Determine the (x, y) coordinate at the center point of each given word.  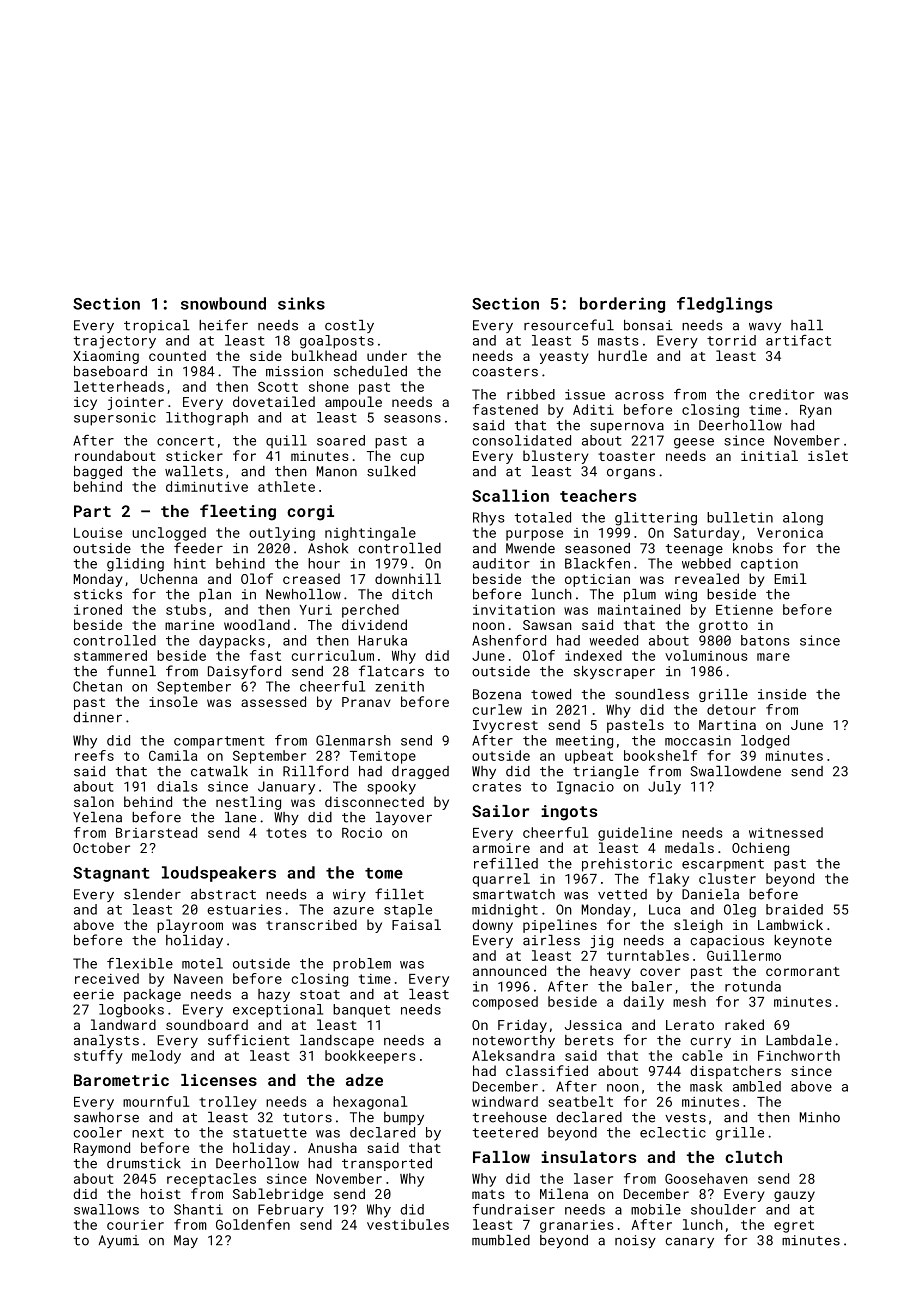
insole (173, 701)
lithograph (207, 419)
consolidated (521, 440)
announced (509, 970)
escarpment (723, 865)
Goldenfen (253, 1224)
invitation (514, 609)
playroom (190, 926)
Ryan (816, 411)
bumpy (404, 1118)
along (803, 519)
